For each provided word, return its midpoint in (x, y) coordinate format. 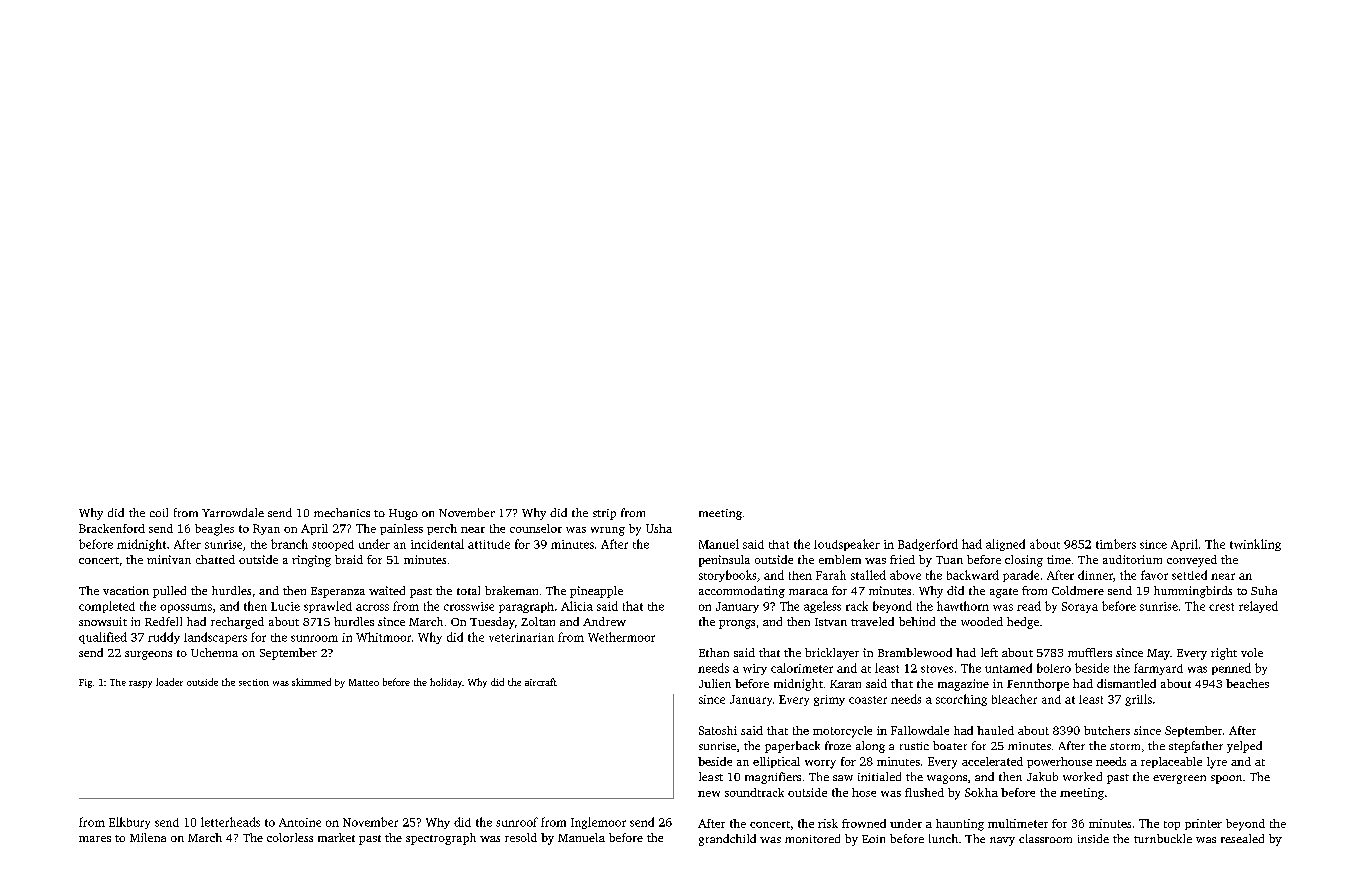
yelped (1244, 747)
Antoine (300, 822)
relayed (1258, 607)
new (709, 794)
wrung (608, 531)
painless (401, 529)
